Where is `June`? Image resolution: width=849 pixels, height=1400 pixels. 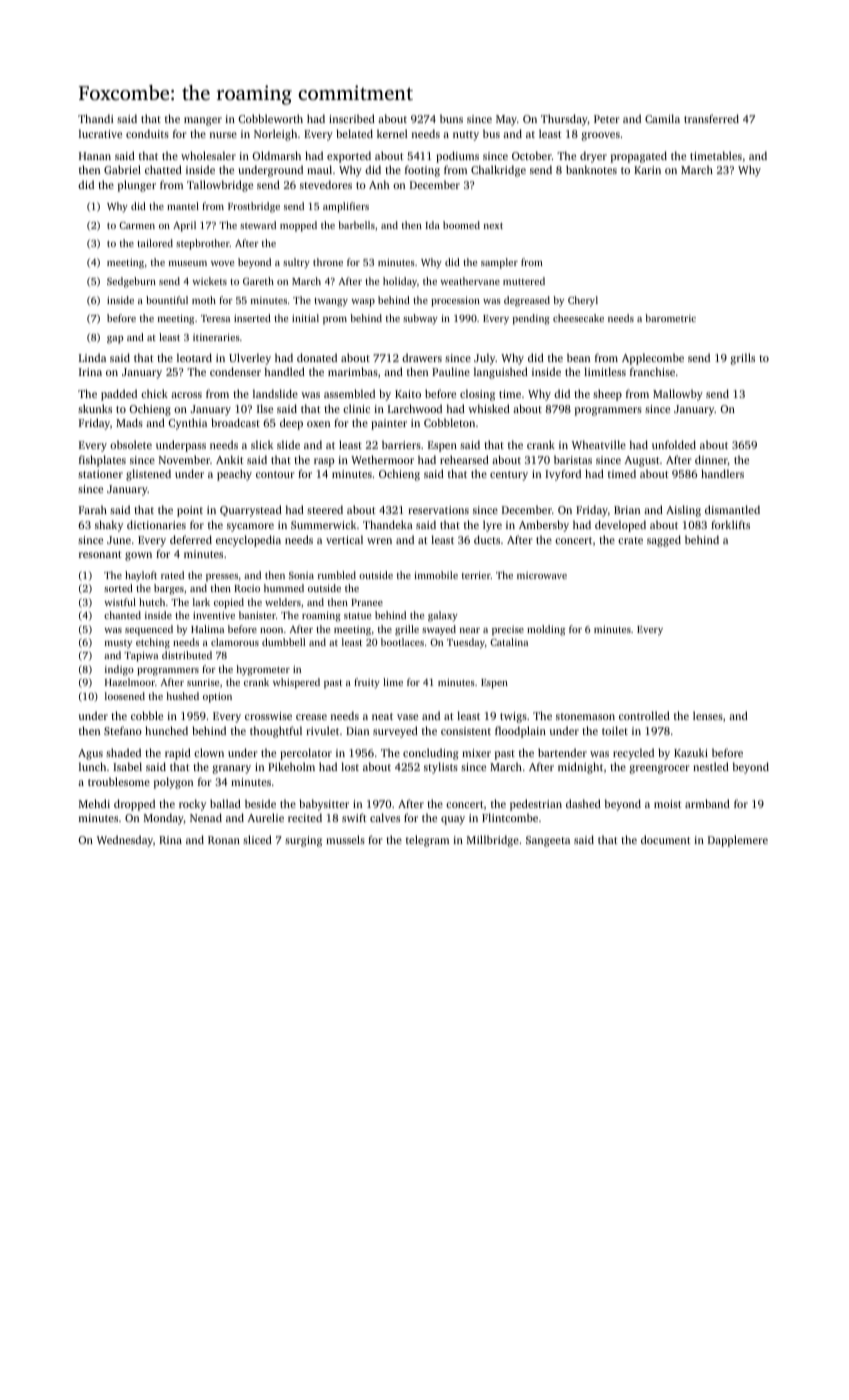 June is located at coordinates (119, 540).
